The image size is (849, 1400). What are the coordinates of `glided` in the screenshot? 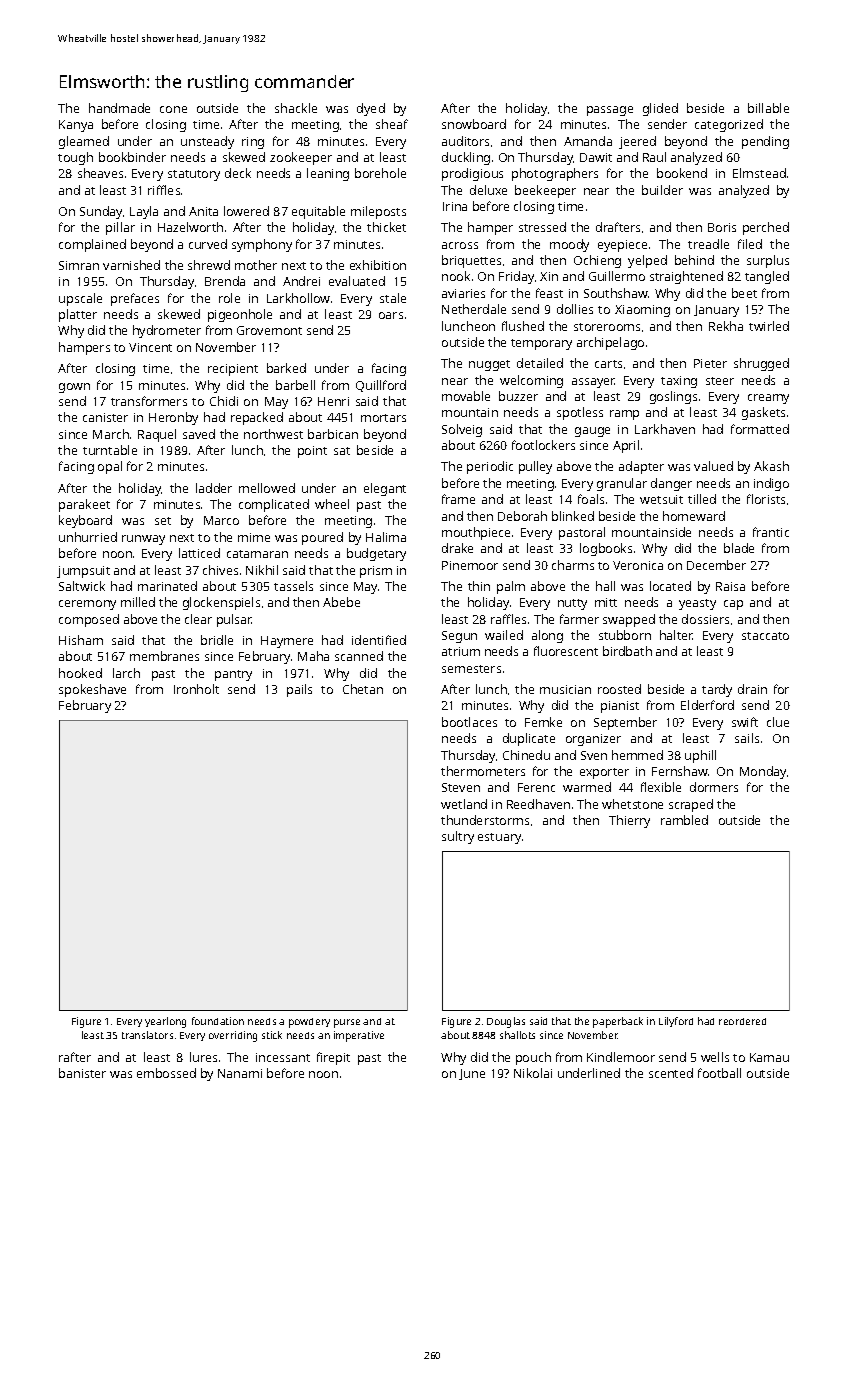 It's located at (660, 109).
